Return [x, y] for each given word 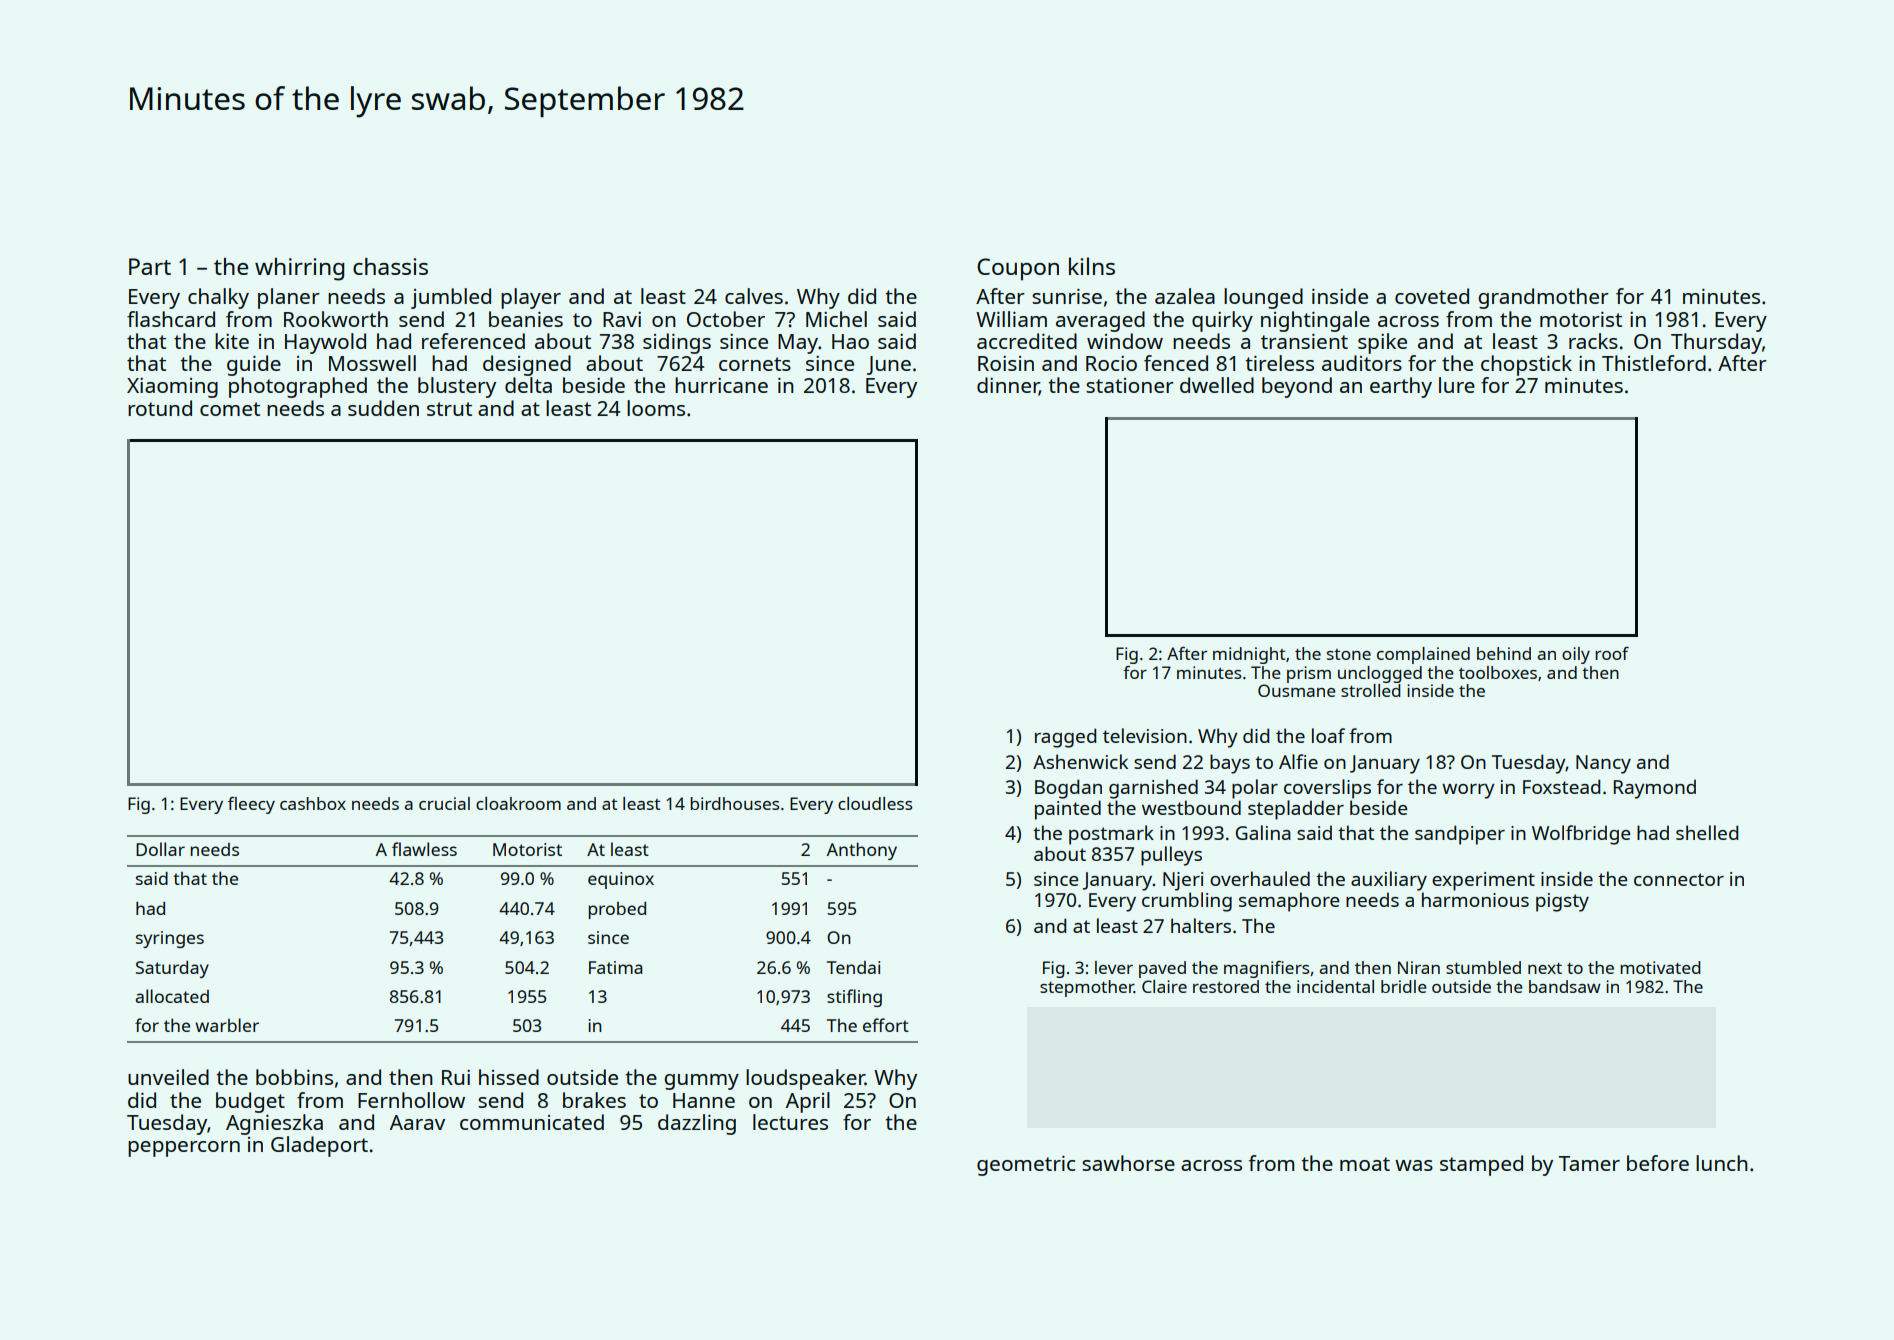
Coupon [1018, 269]
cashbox [313, 803]
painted [1068, 810]
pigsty [1562, 902]
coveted [1432, 296]
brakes [594, 1100]
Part [150, 266]
